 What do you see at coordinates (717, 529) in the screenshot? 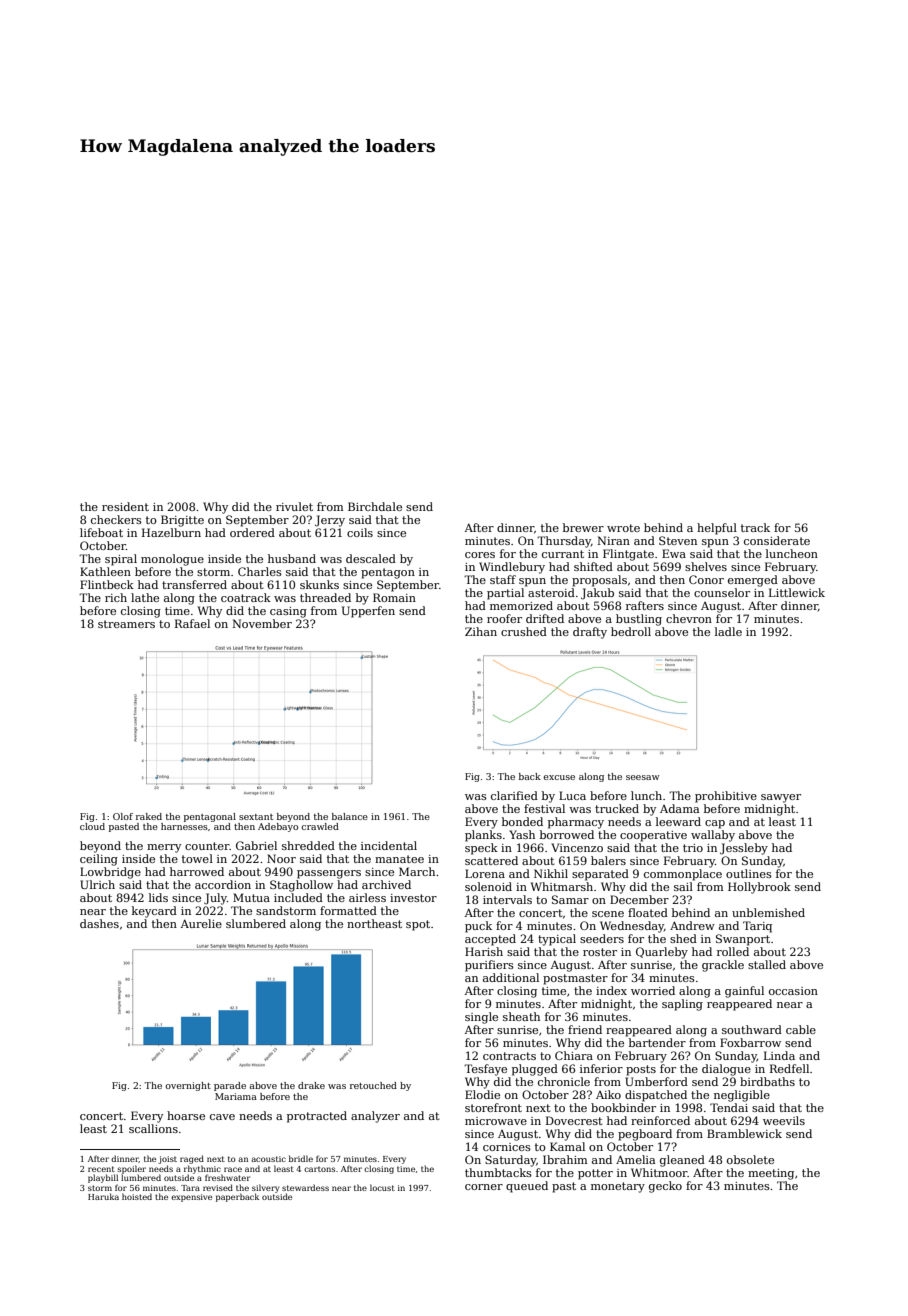
I see `helpful` at bounding box center [717, 529].
